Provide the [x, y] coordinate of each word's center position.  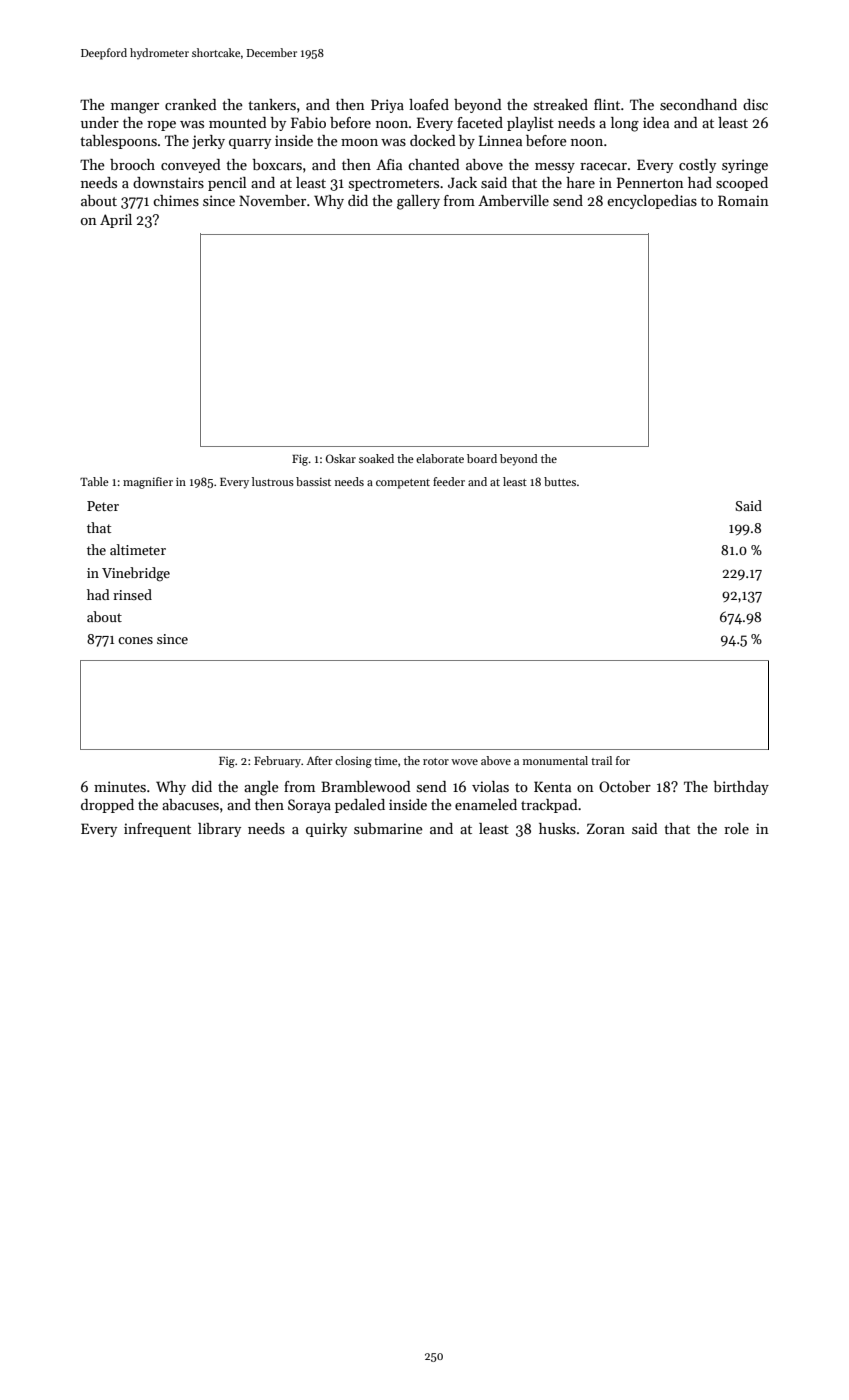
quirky [326, 830]
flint [607, 104]
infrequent [157, 830]
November [272, 200]
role [736, 828]
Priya [387, 106]
